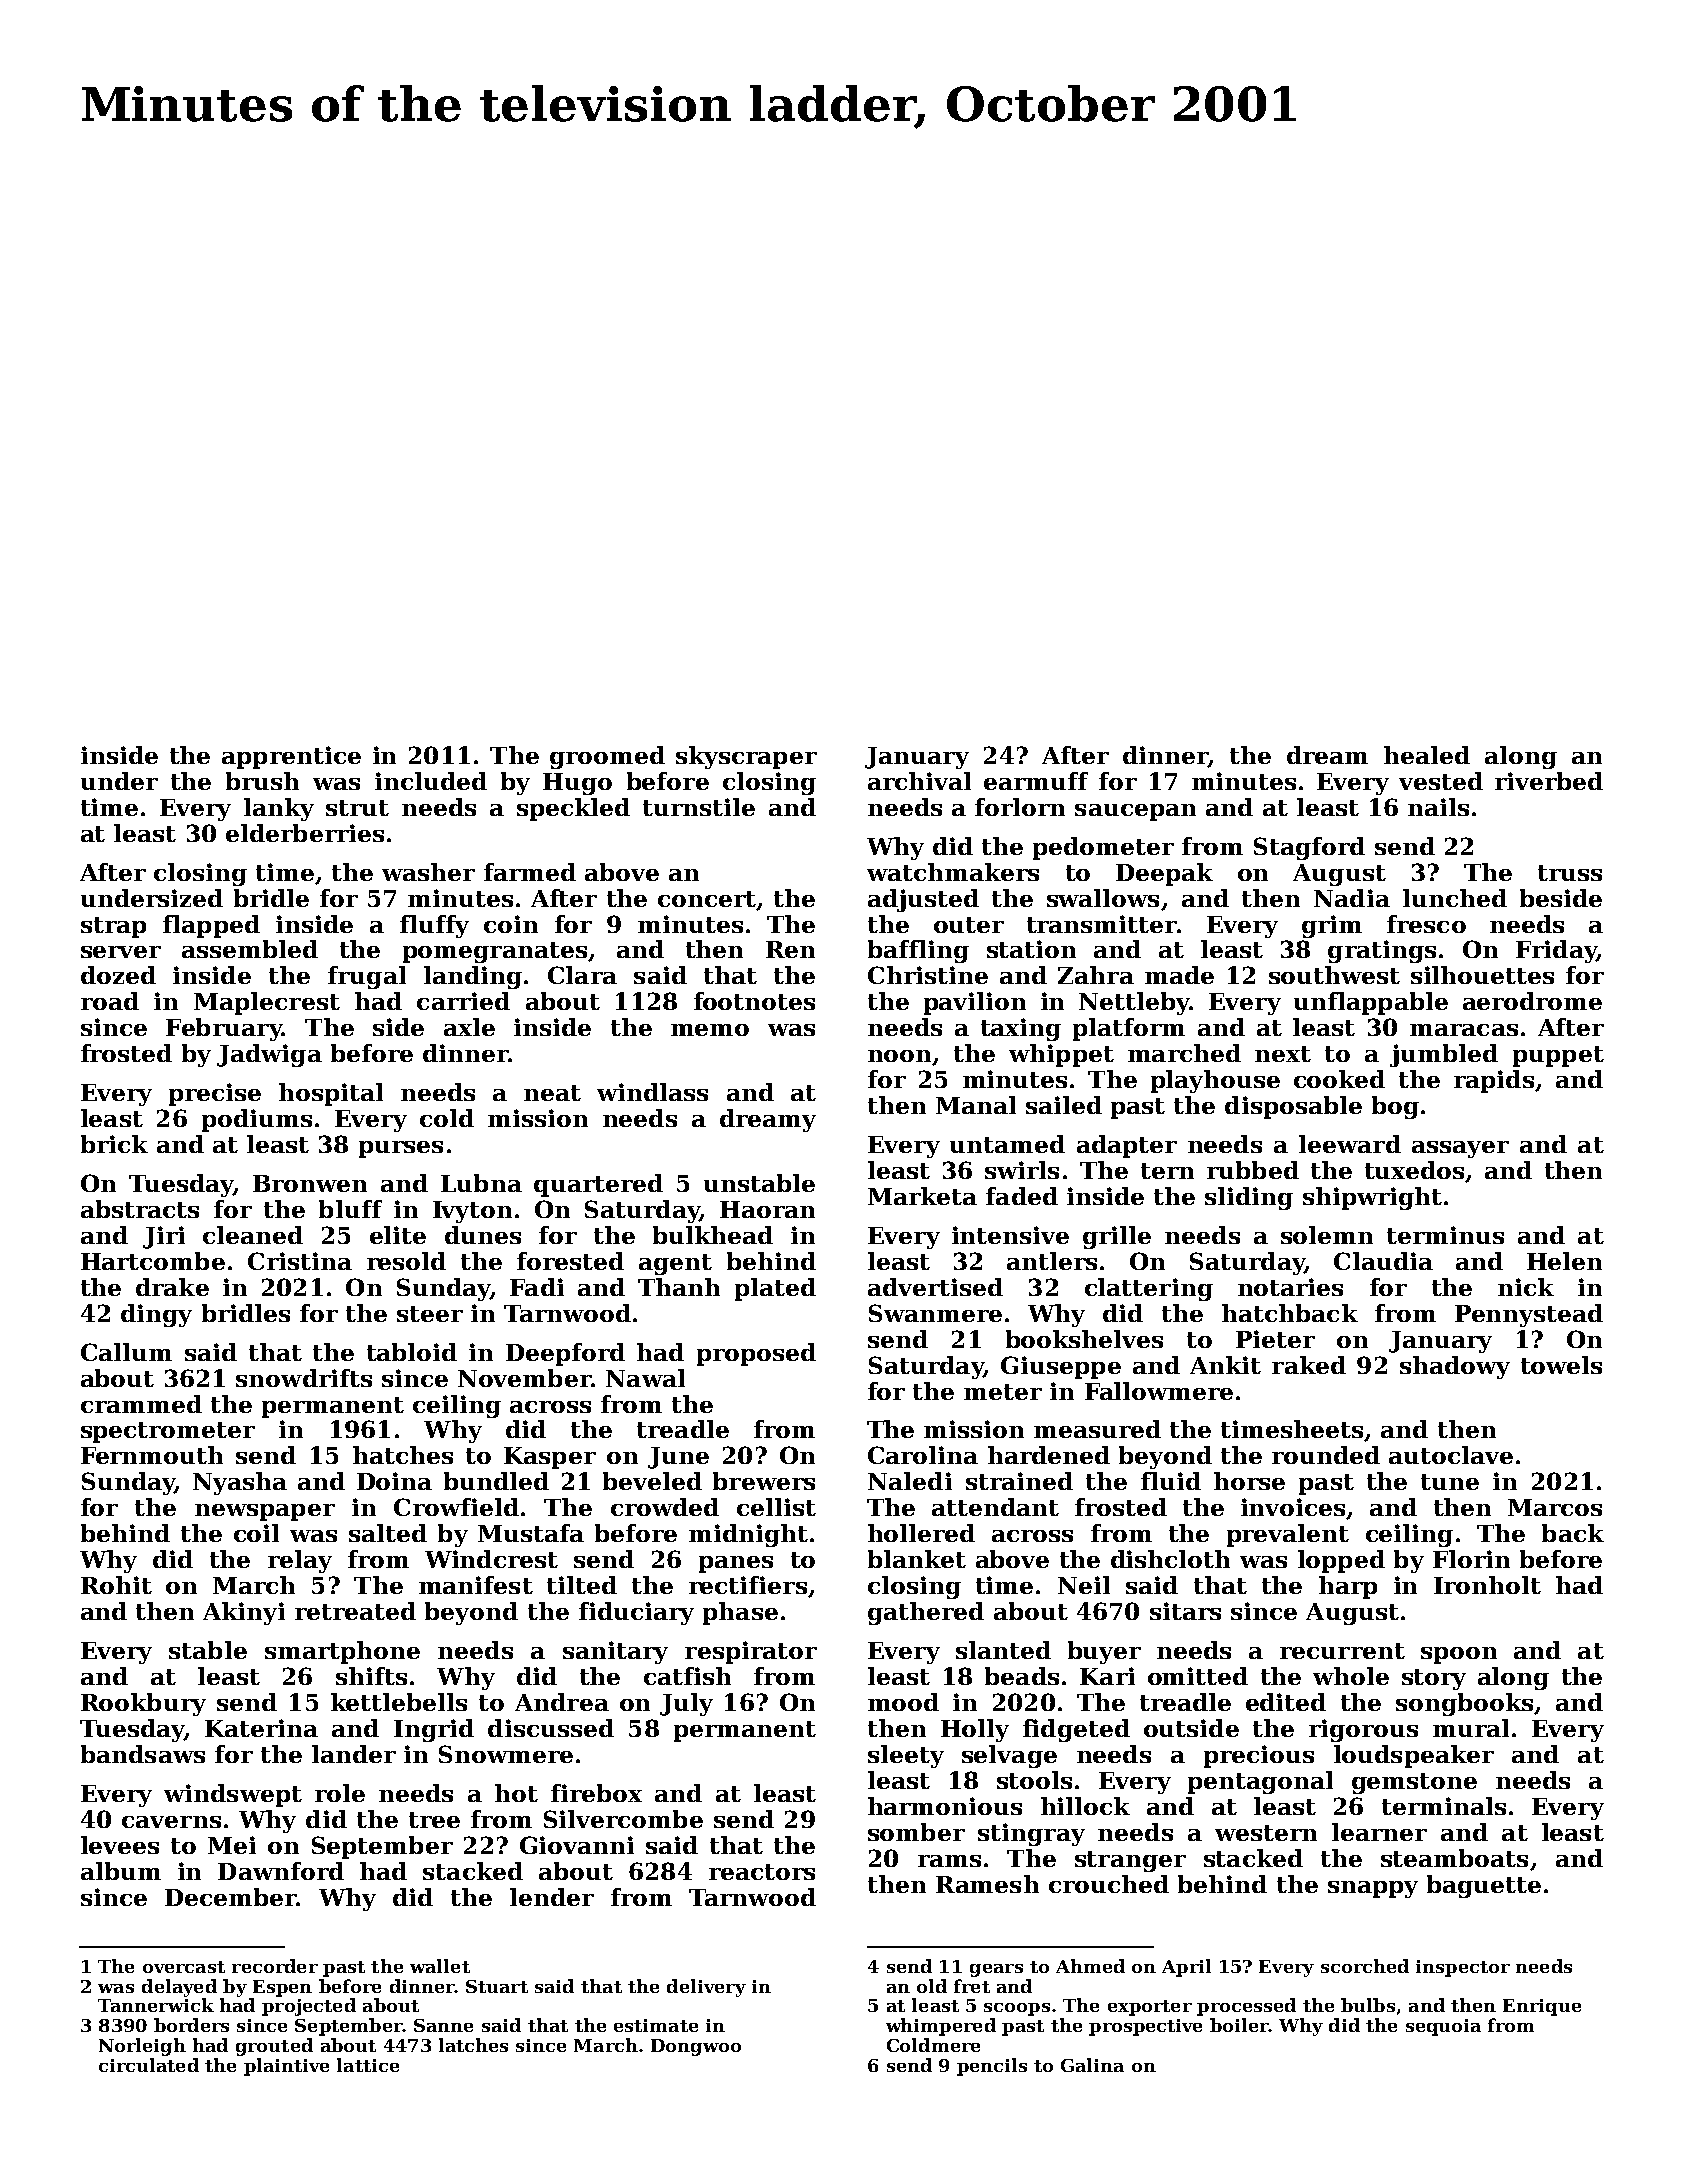  I want to click on Mustafa, so click(531, 1533).
